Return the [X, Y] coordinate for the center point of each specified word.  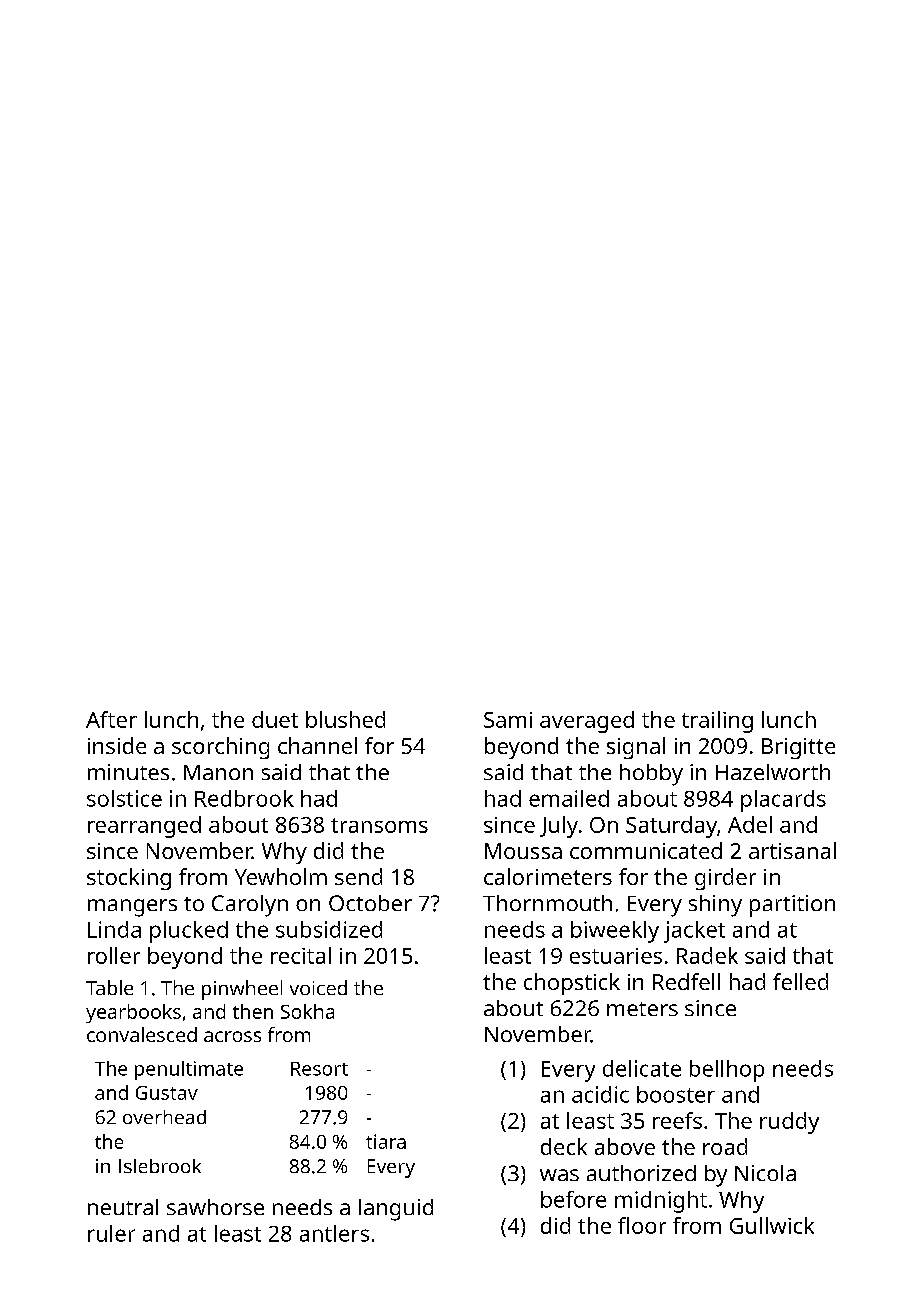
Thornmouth [547, 903]
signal [636, 748]
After [111, 719]
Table [109, 987]
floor [642, 1225]
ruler [111, 1233]
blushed [345, 719]
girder [725, 879]
